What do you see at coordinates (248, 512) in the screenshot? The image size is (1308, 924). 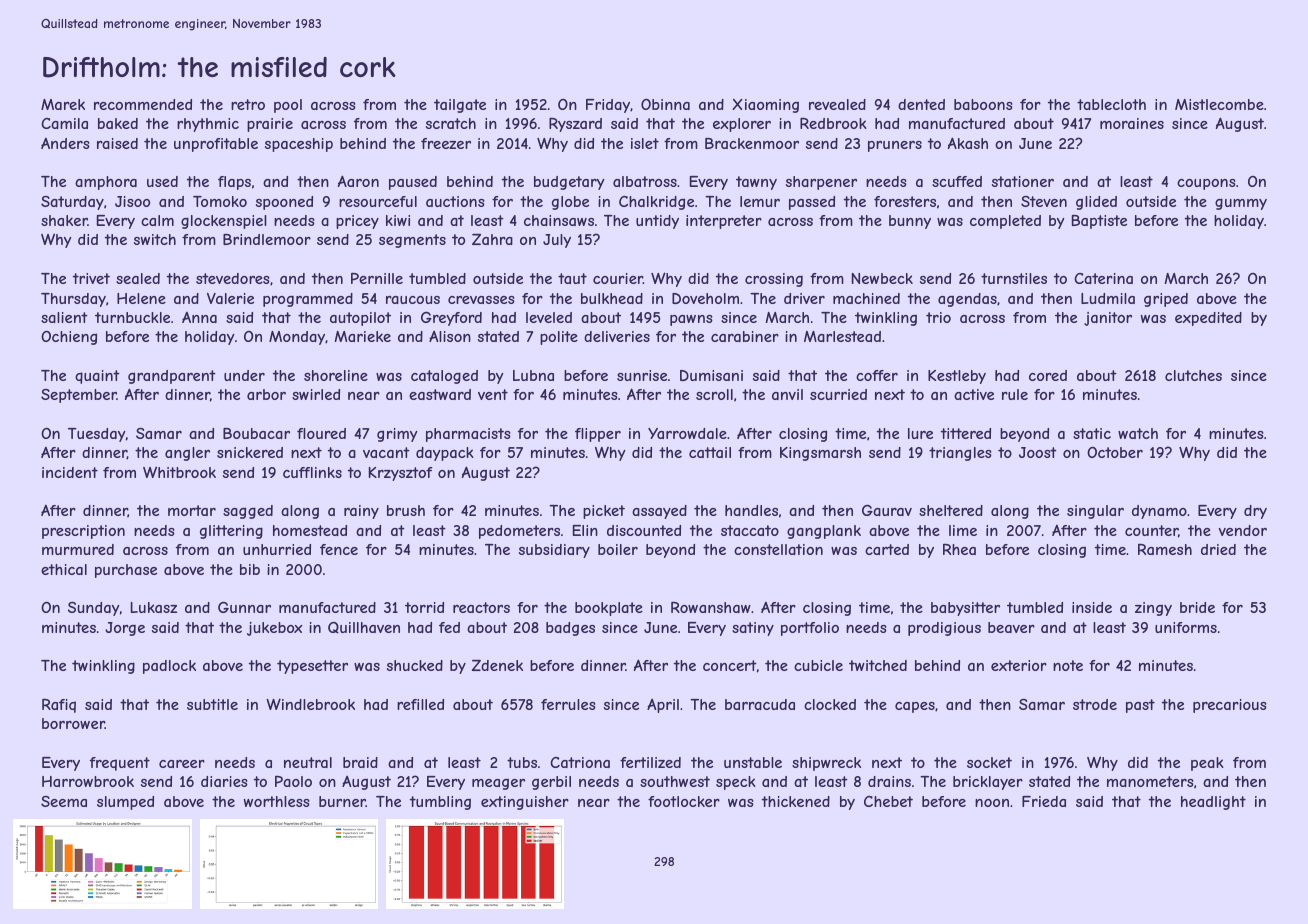 I see `sagged` at bounding box center [248, 512].
